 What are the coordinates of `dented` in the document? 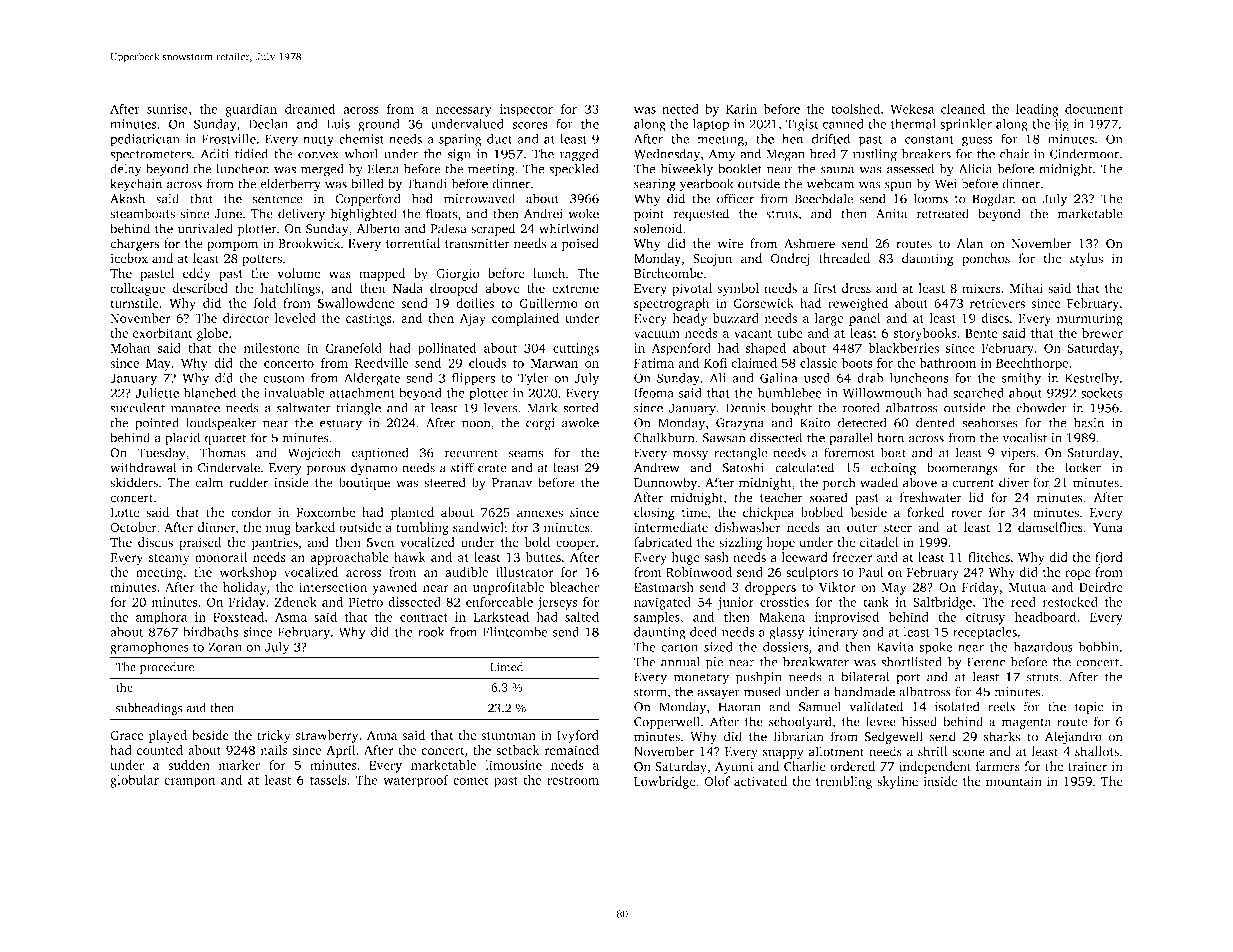 It's located at (935, 422).
